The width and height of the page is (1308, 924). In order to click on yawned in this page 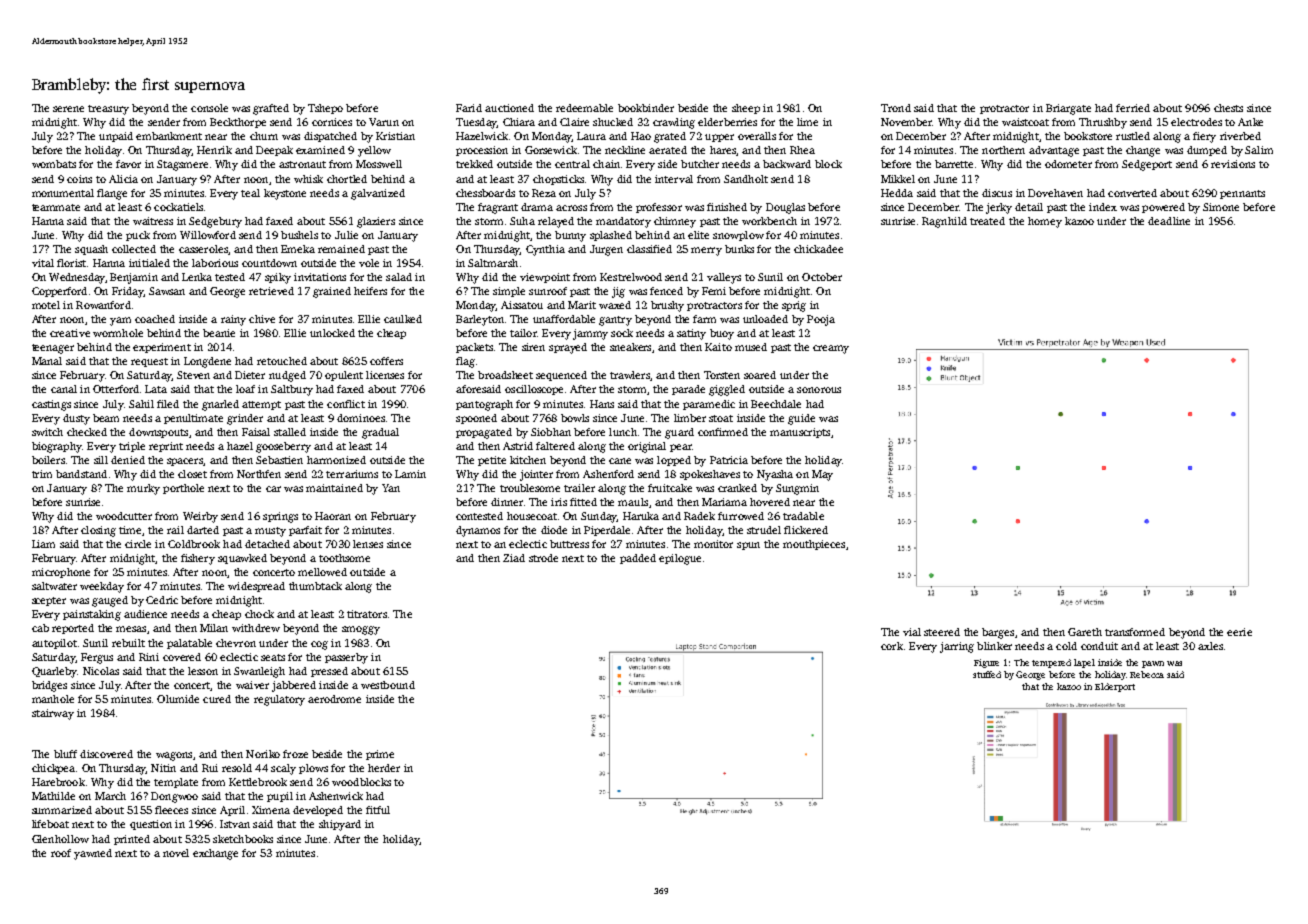, I will do `click(93, 854)`.
